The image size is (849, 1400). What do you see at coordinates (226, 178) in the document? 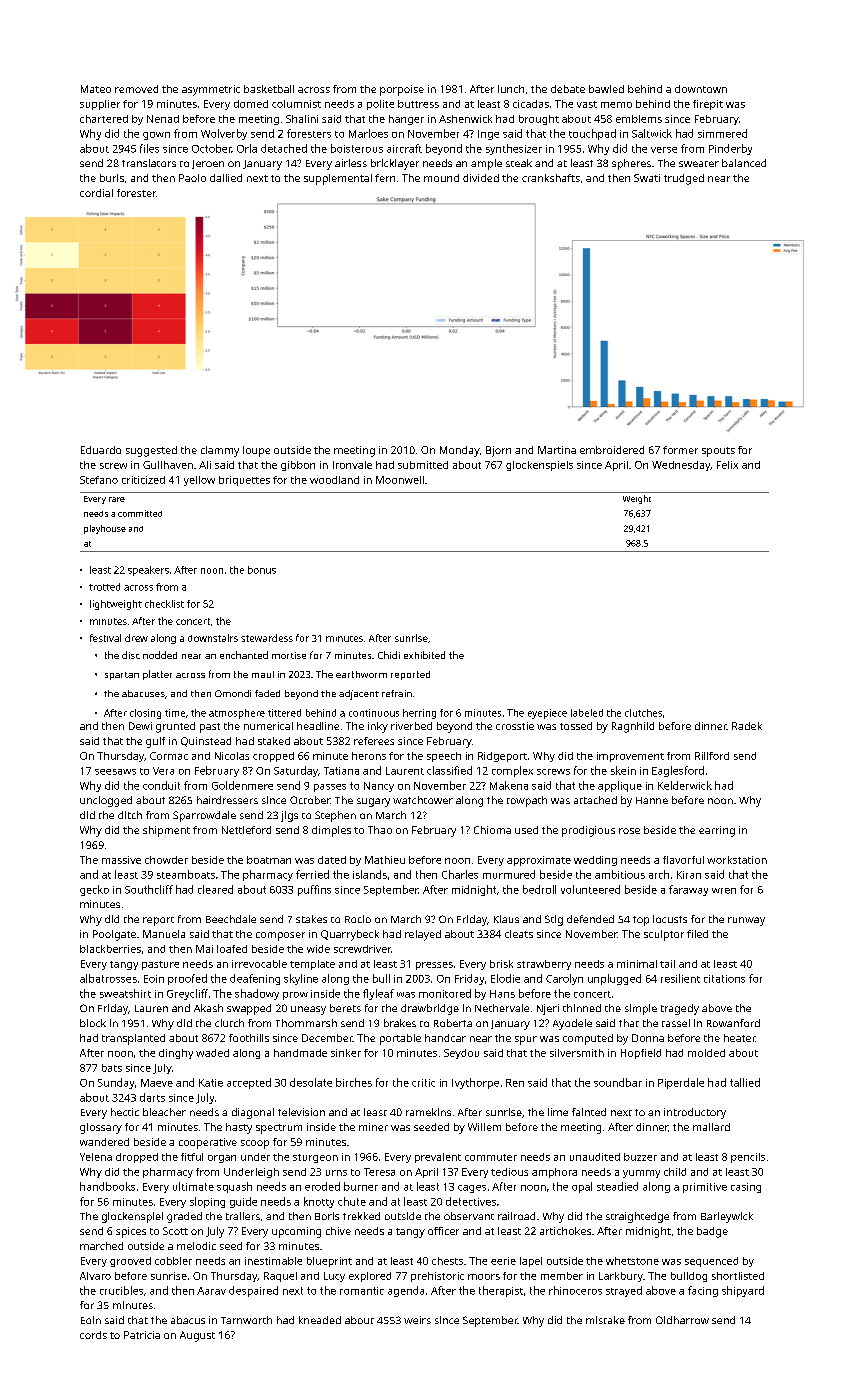
I see `dallied` at bounding box center [226, 178].
